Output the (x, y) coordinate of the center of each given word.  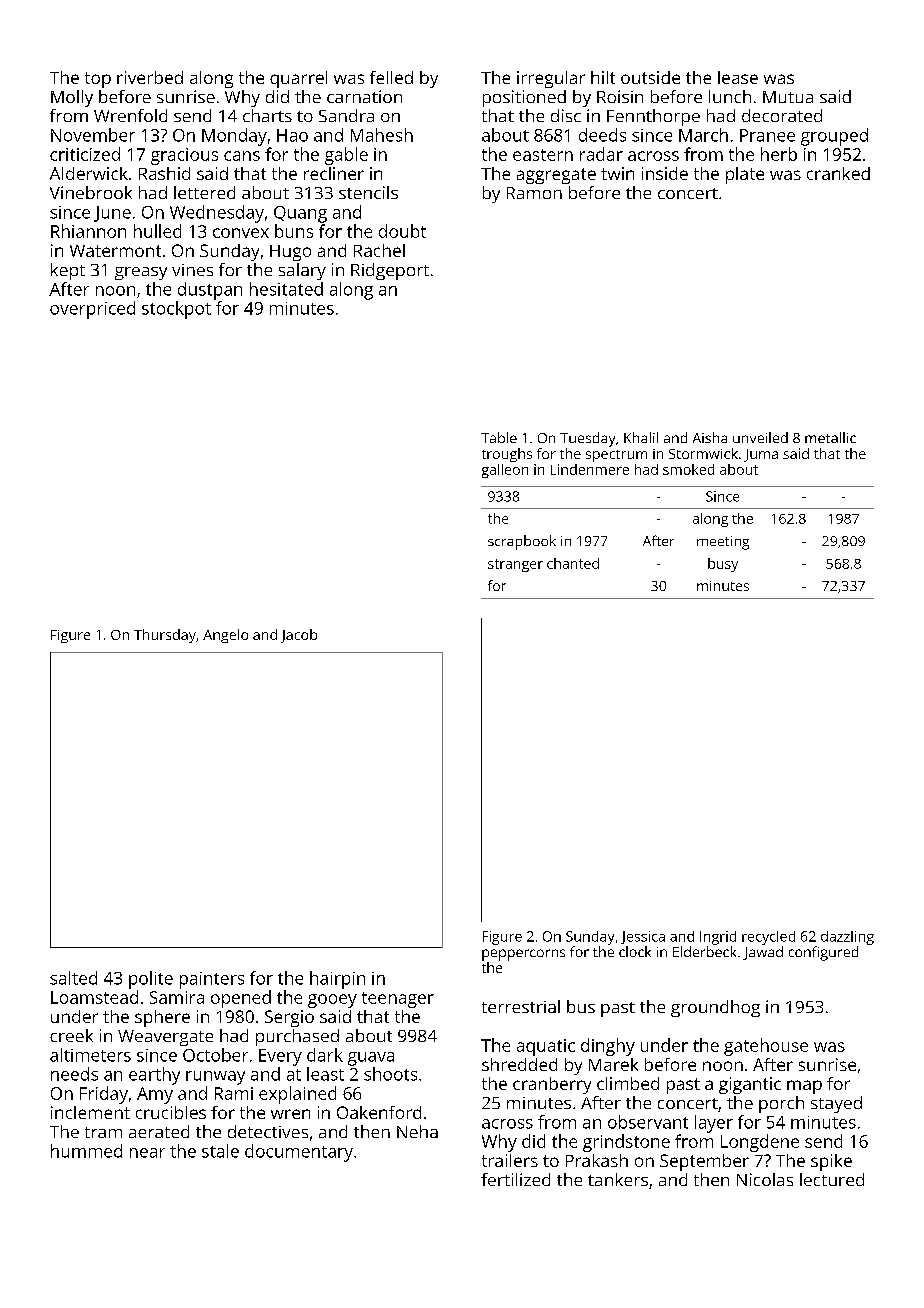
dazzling (847, 938)
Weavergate (165, 1038)
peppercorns (523, 955)
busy (723, 565)
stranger (515, 565)
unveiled (760, 437)
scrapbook (522, 542)
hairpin (337, 980)
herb (779, 154)
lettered (204, 192)
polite (151, 980)
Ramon (534, 193)
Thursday (165, 636)
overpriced (92, 310)
